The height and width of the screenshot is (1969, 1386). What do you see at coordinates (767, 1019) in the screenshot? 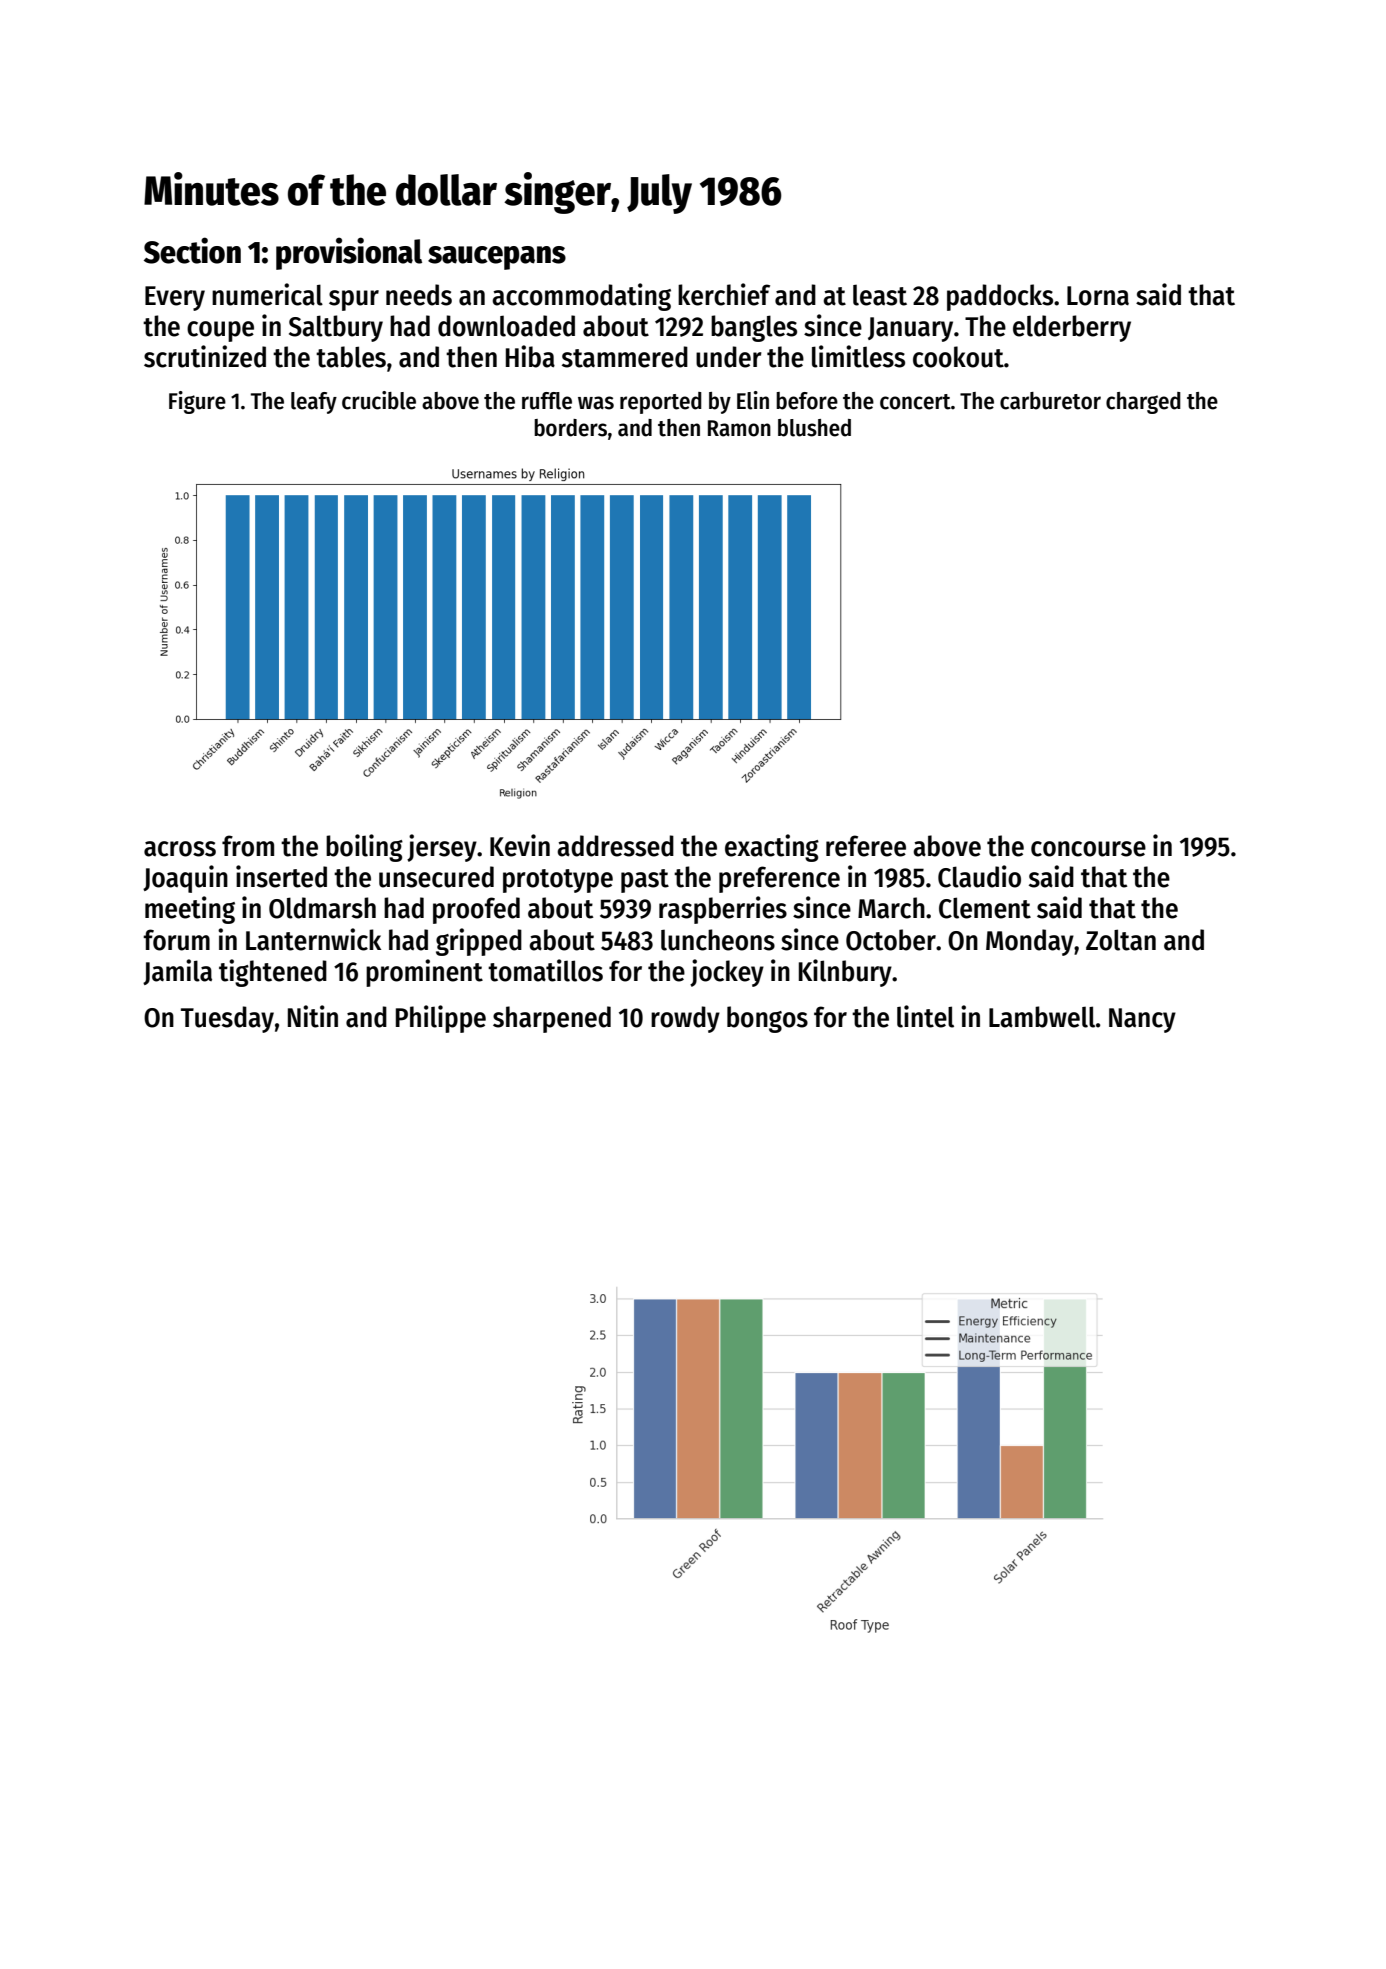
I see `bongos` at bounding box center [767, 1019].
